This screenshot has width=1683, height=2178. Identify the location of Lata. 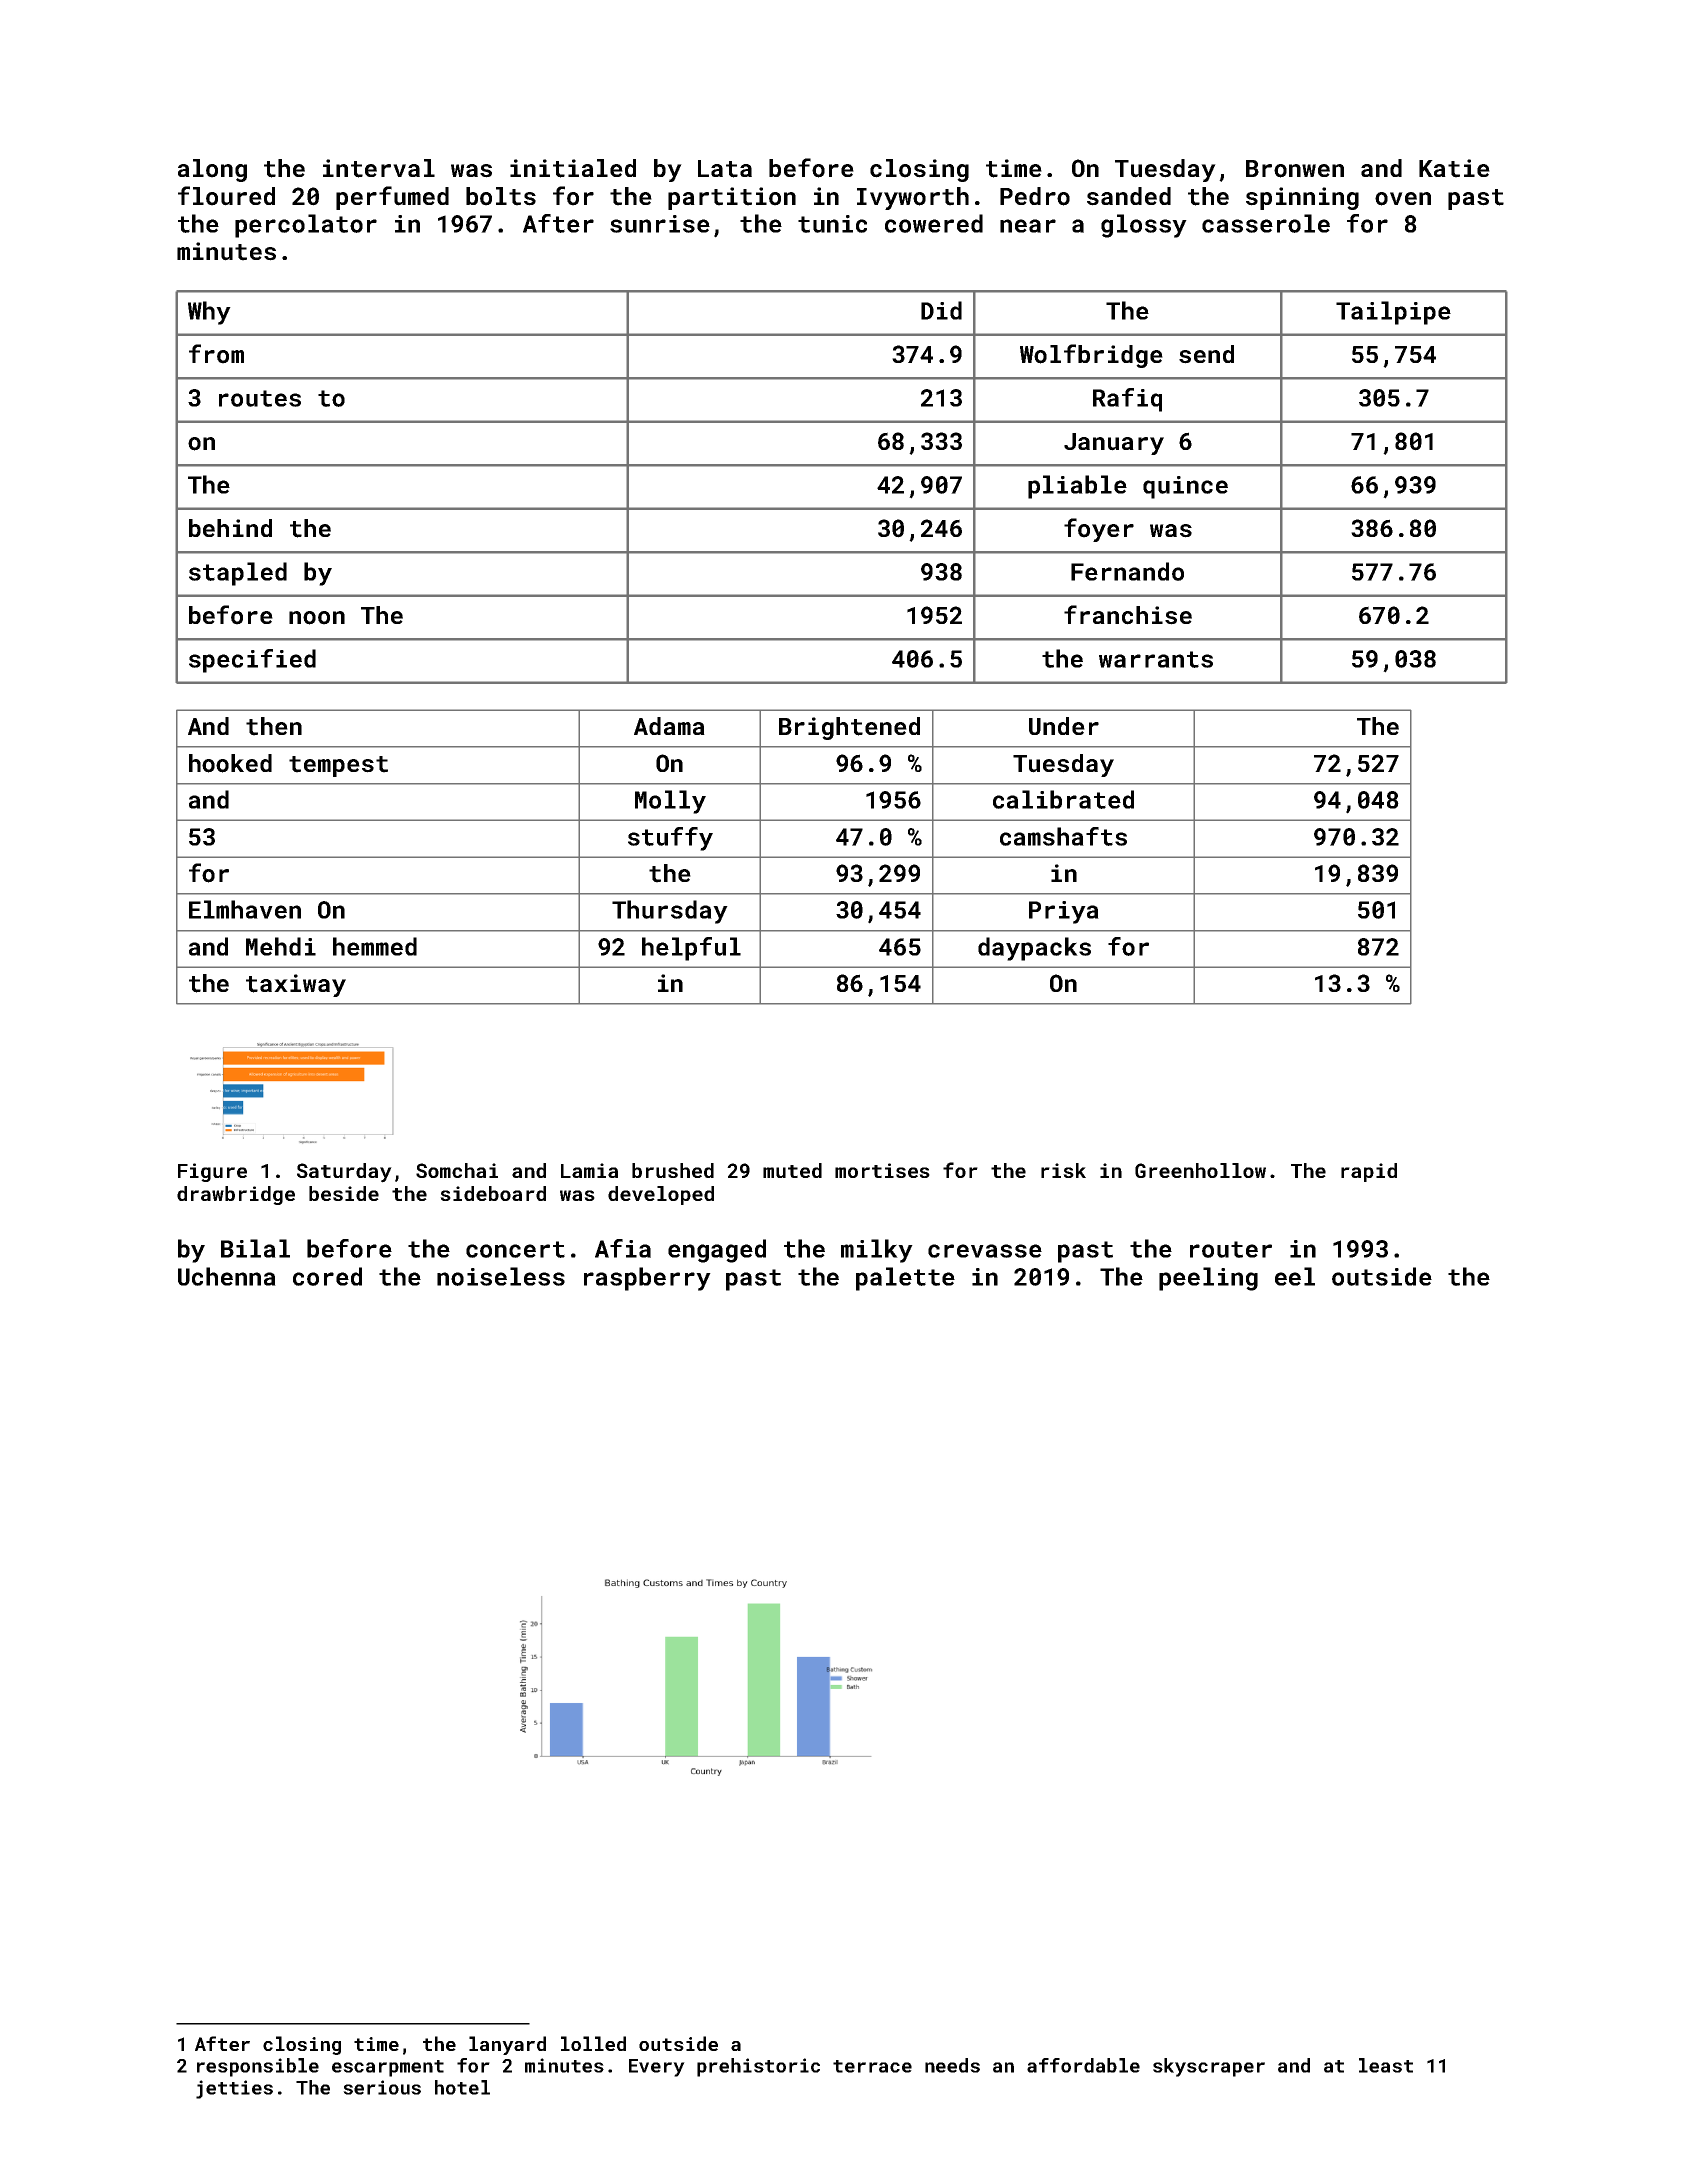
(725, 169).
